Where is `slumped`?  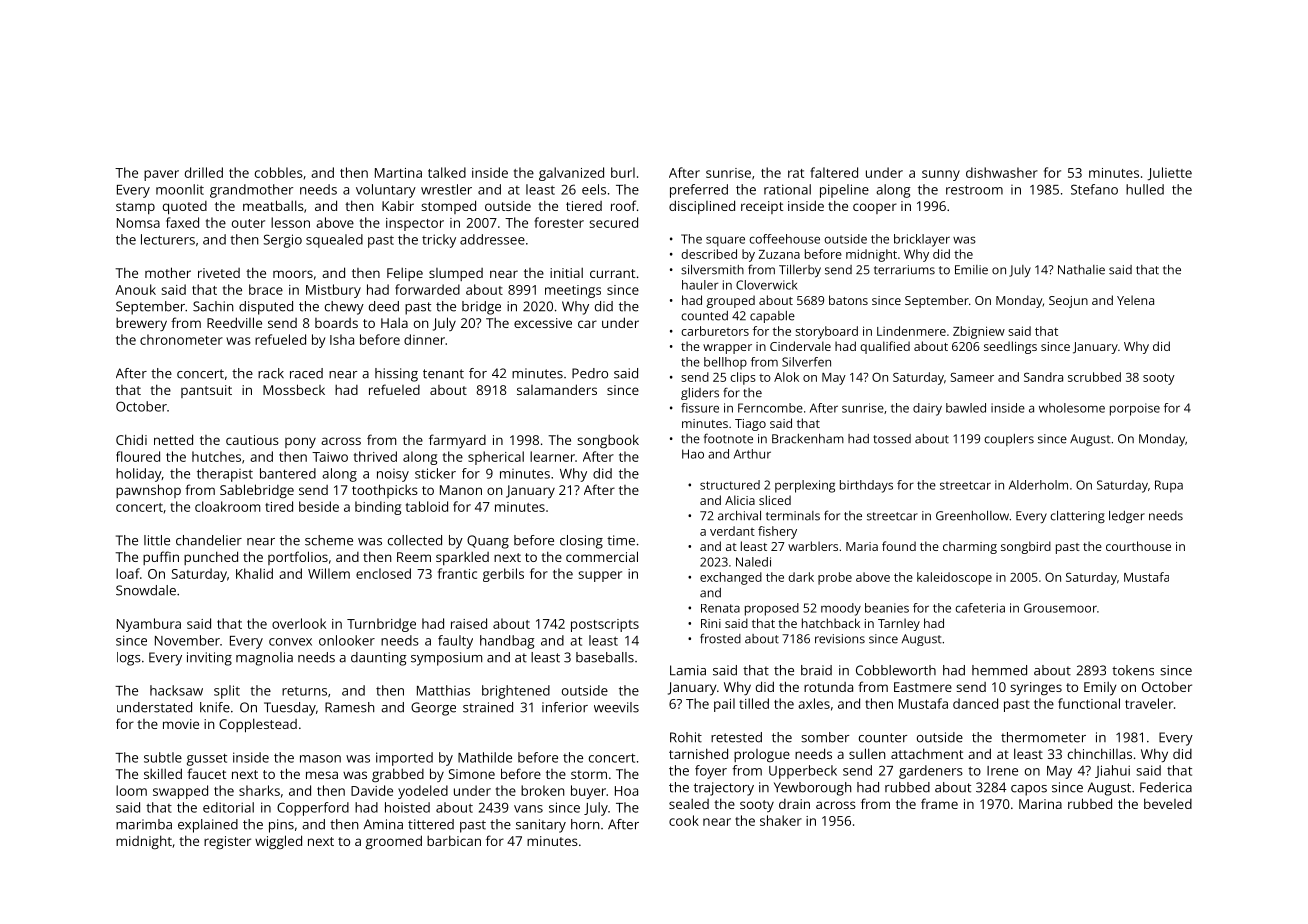 slumped is located at coordinates (456, 274).
